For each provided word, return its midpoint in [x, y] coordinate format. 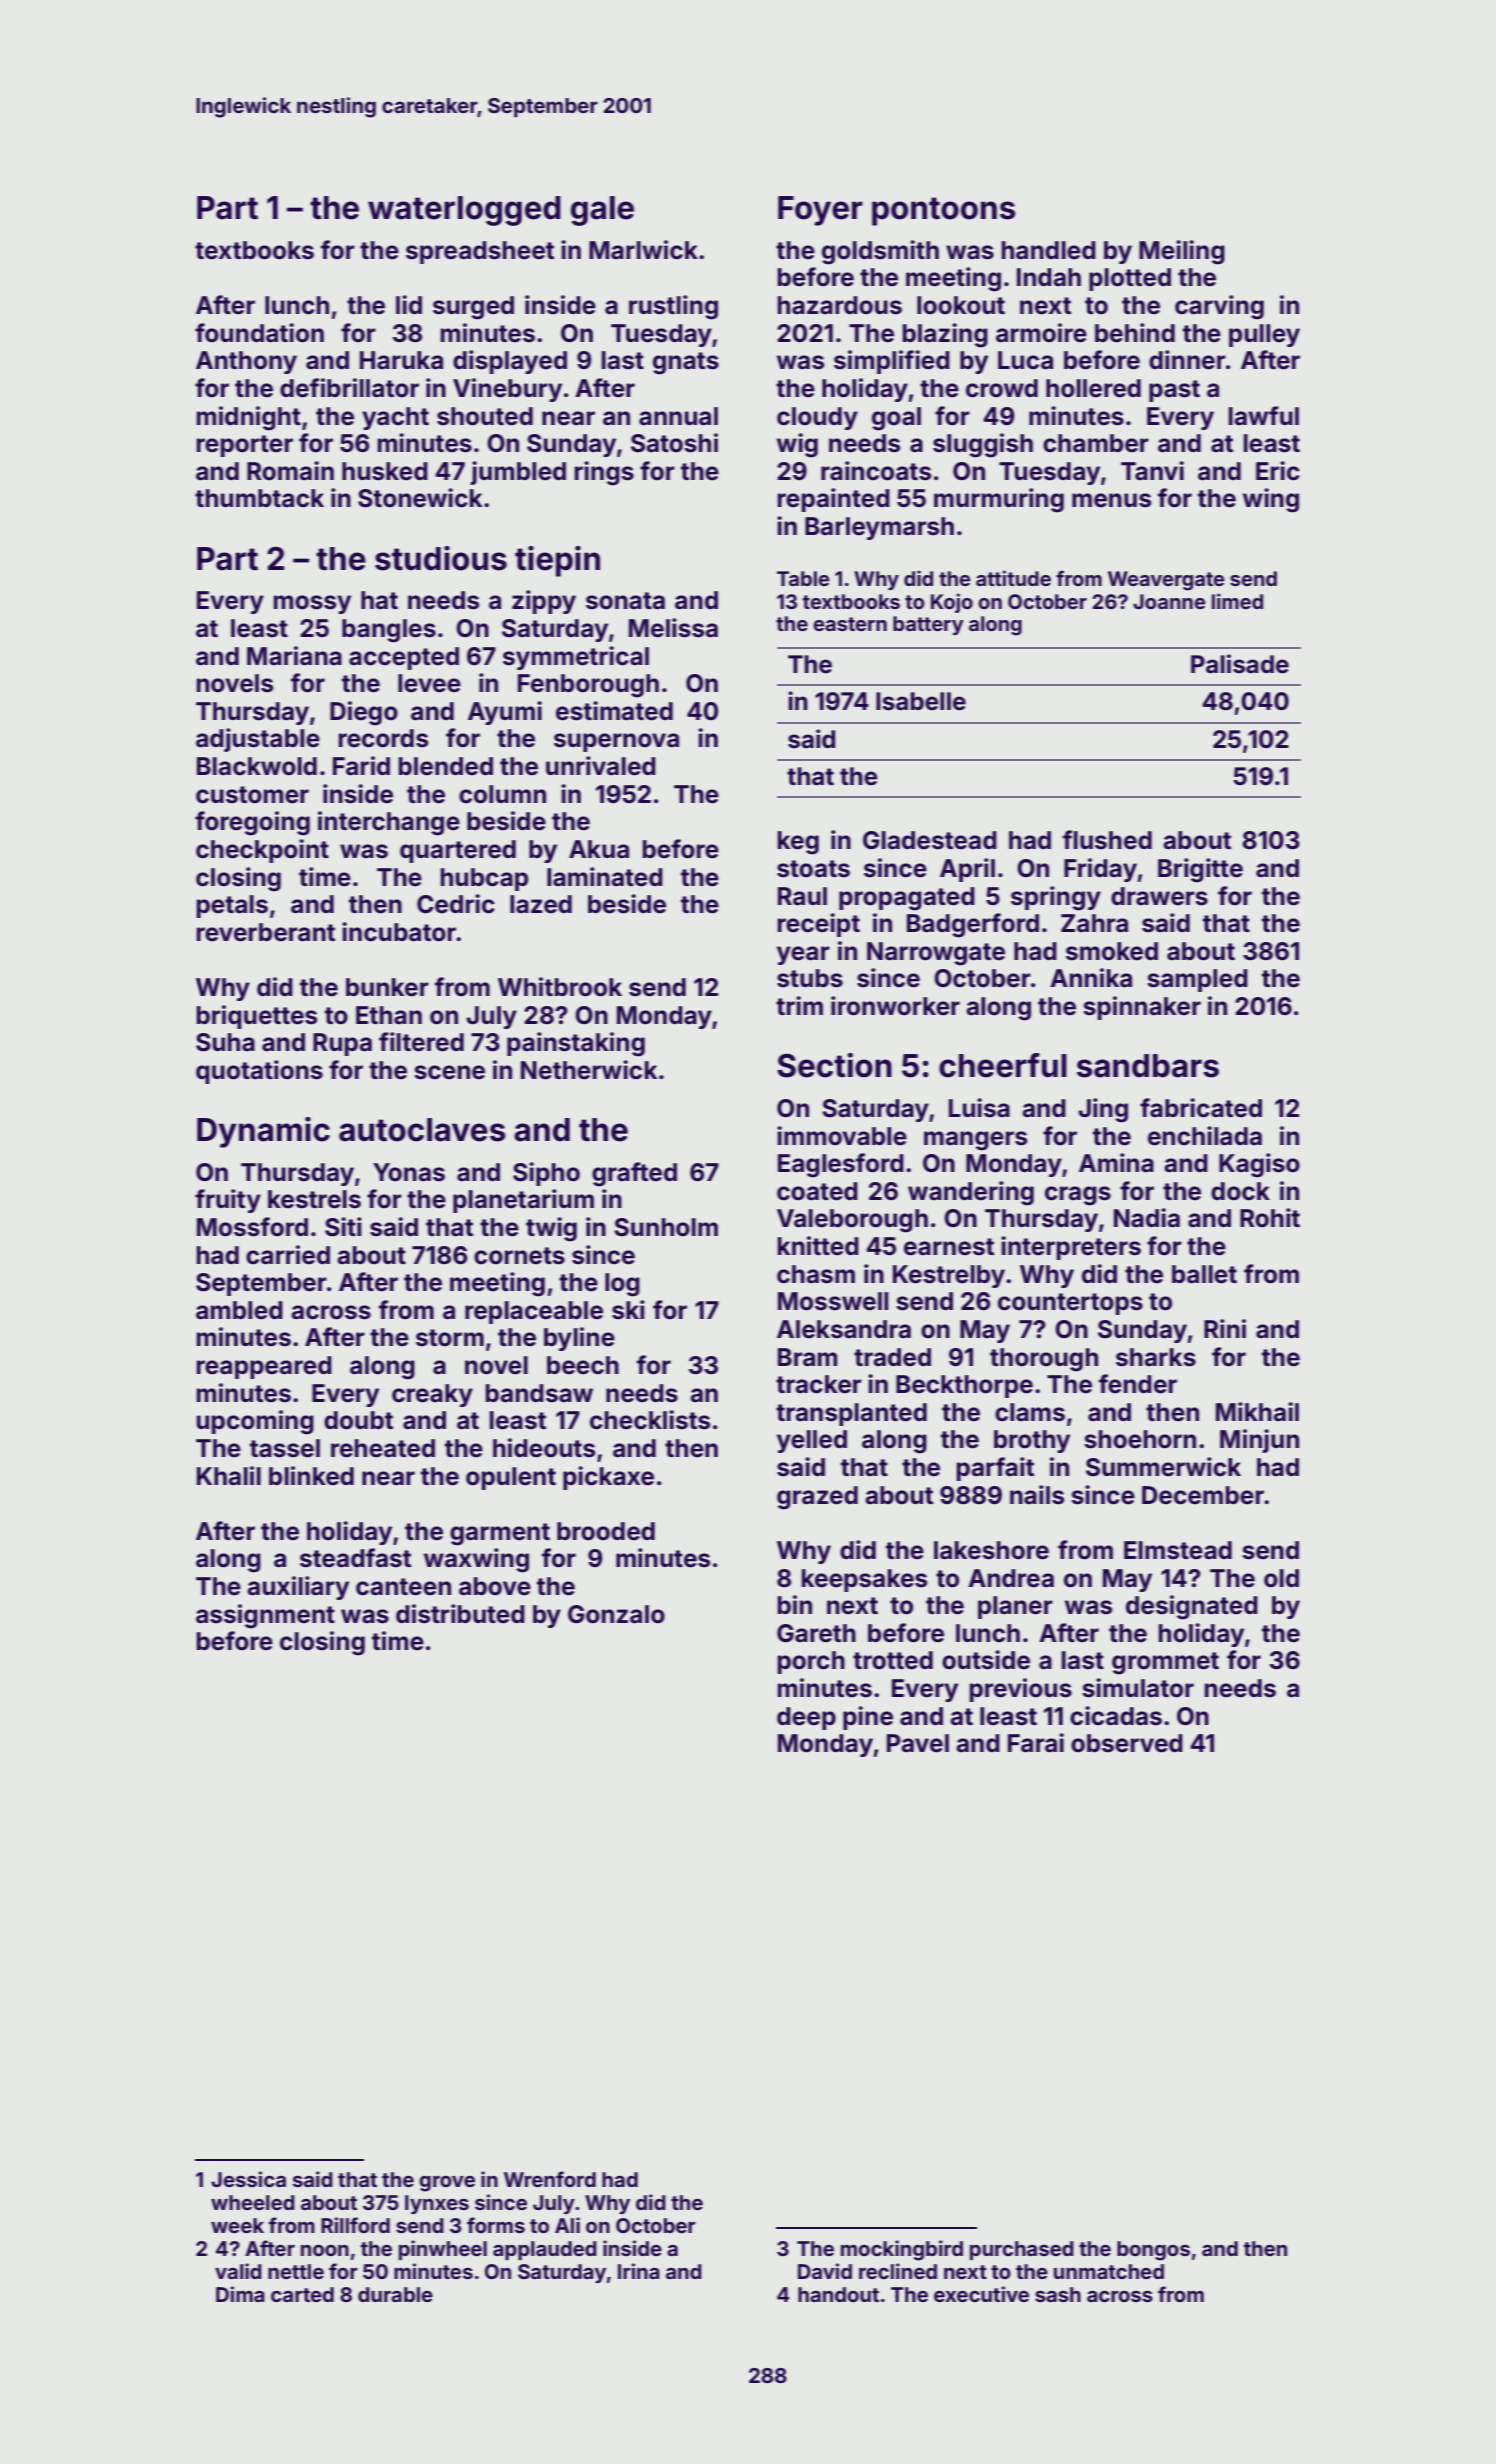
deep [806, 1718]
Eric [1278, 471]
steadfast [355, 1558]
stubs [810, 978]
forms [496, 2225]
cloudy [817, 418]
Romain [290, 471]
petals [232, 906]
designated [1192, 1607]
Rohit [1270, 1218]
